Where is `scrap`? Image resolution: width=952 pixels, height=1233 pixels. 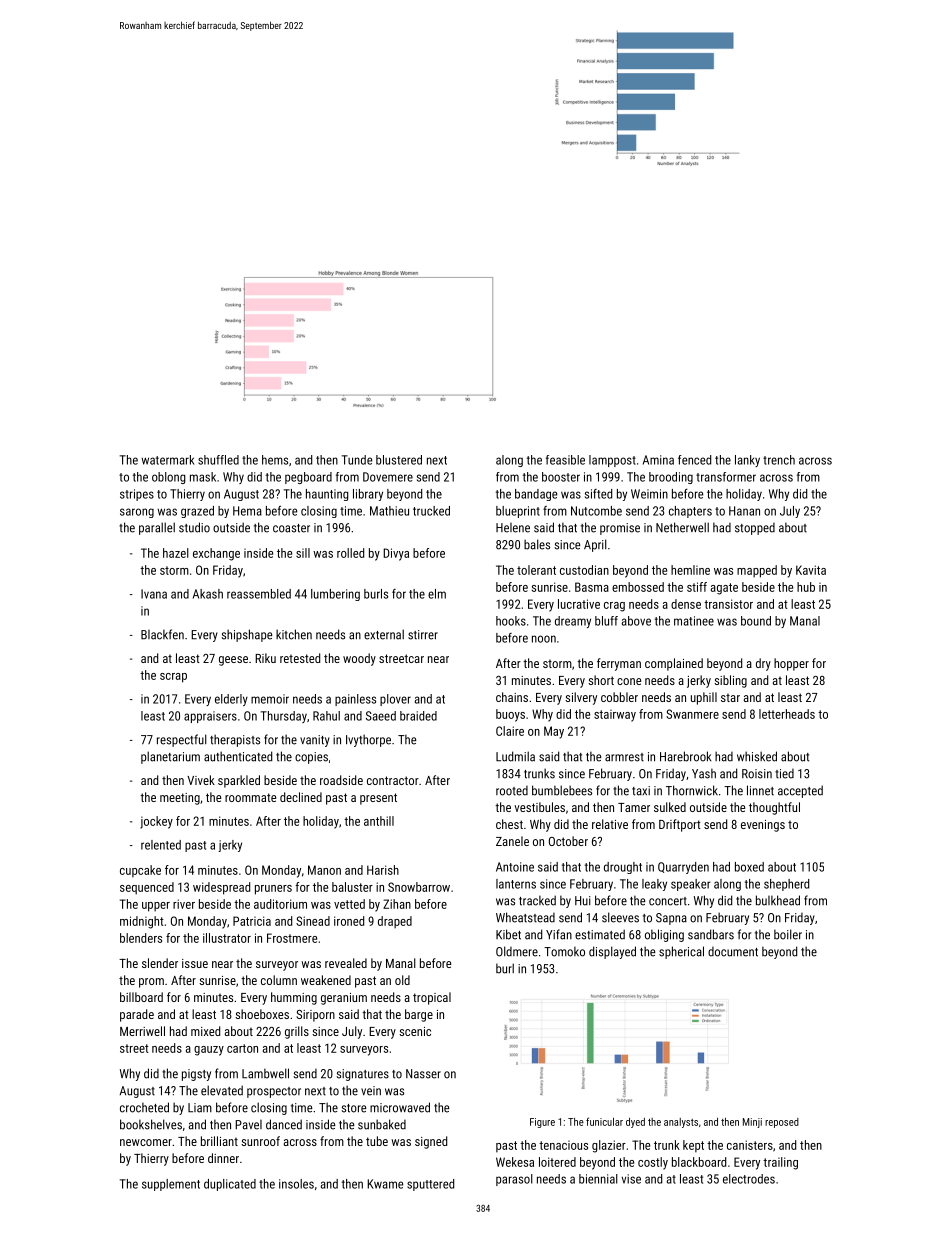 scrap is located at coordinates (173, 678).
